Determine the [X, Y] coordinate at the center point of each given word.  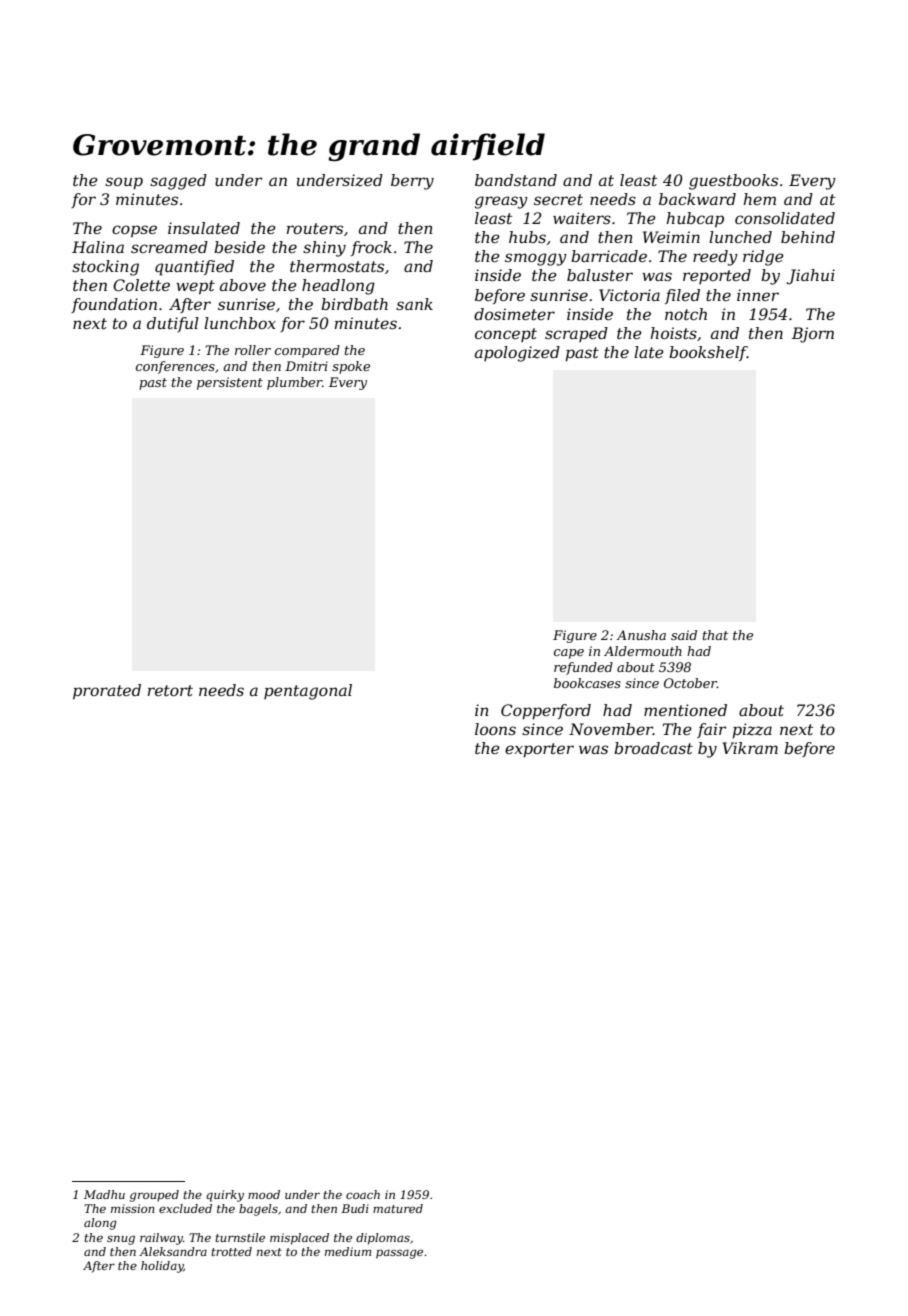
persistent [230, 383]
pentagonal [308, 692]
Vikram [750, 748]
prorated [107, 692]
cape [569, 654]
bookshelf [708, 353]
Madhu [104, 1194]
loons [495, 729]
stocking [105, 268]
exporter [539, 750]
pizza [752, 731]
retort [170, 690]
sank [414, 304]
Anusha [641, 635]
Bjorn [813, 335]
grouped [154, 1196]
